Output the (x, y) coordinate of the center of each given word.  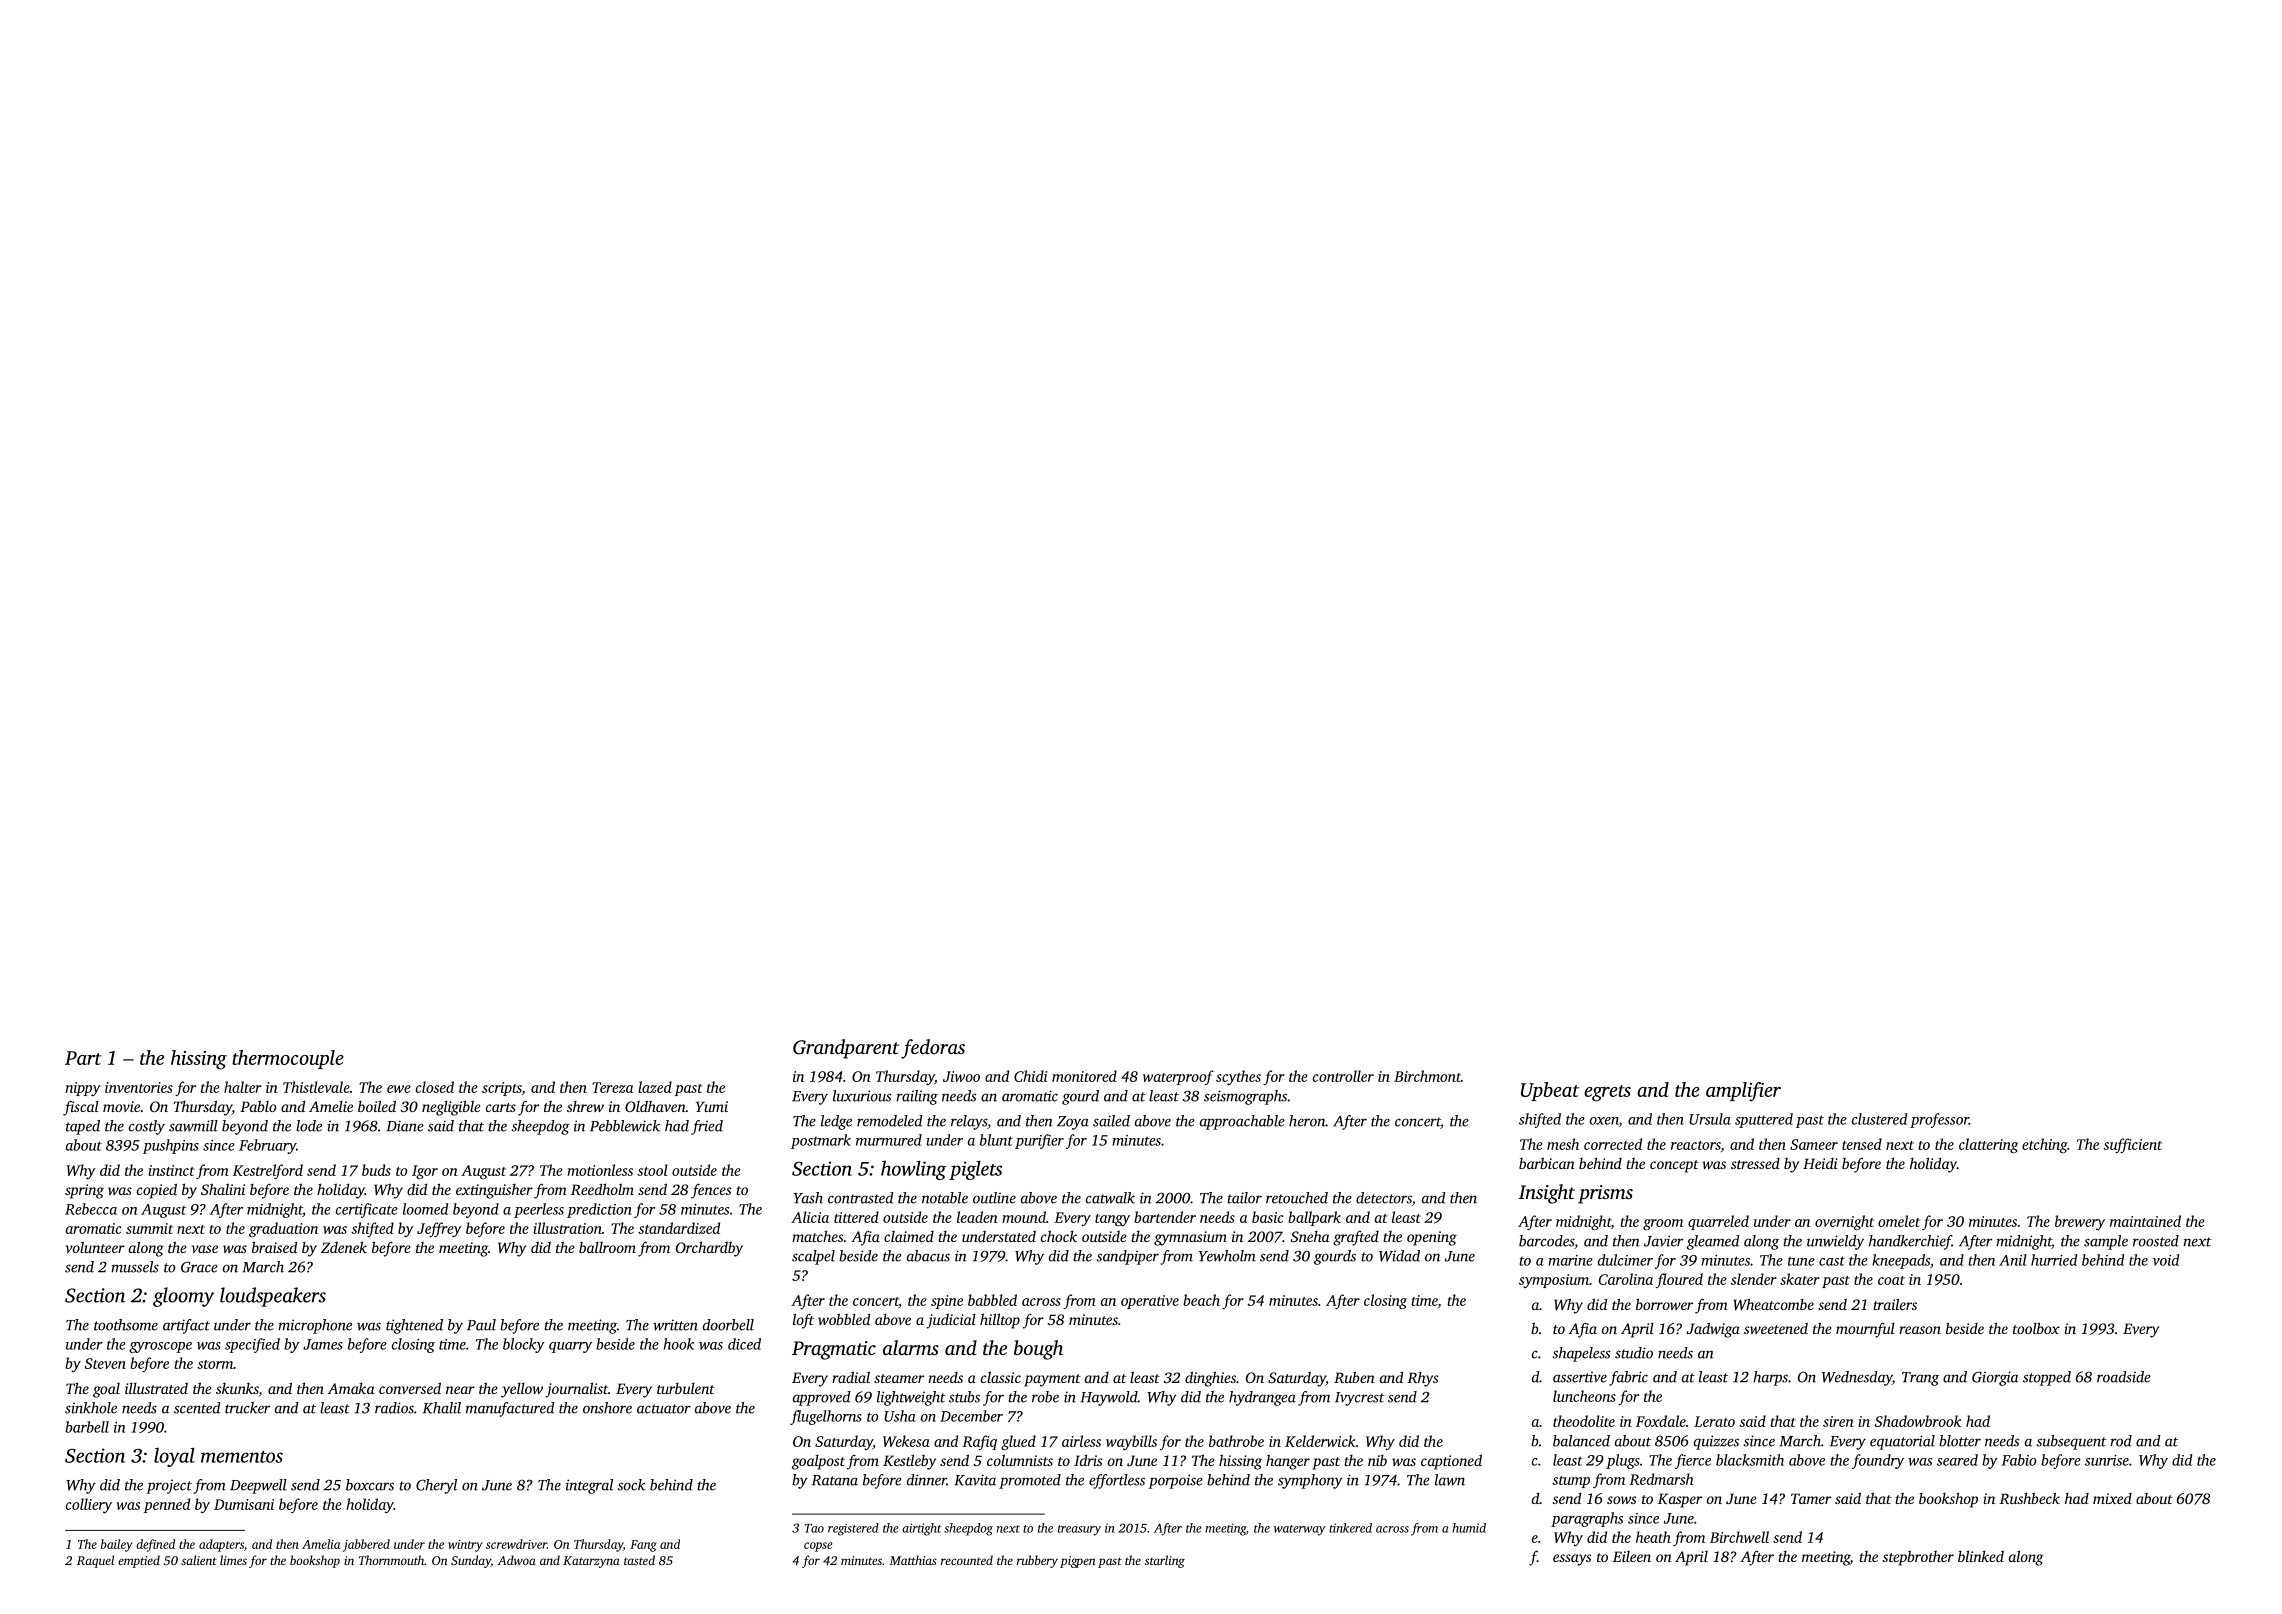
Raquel (95, 1561)
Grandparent (846, 1049)
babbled (992, 1300)
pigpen (1077, 1562)
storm (215, 1364)
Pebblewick (625, 1126)
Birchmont (1427, 1076)
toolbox (2036, 1328)
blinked (1981, 1556)
